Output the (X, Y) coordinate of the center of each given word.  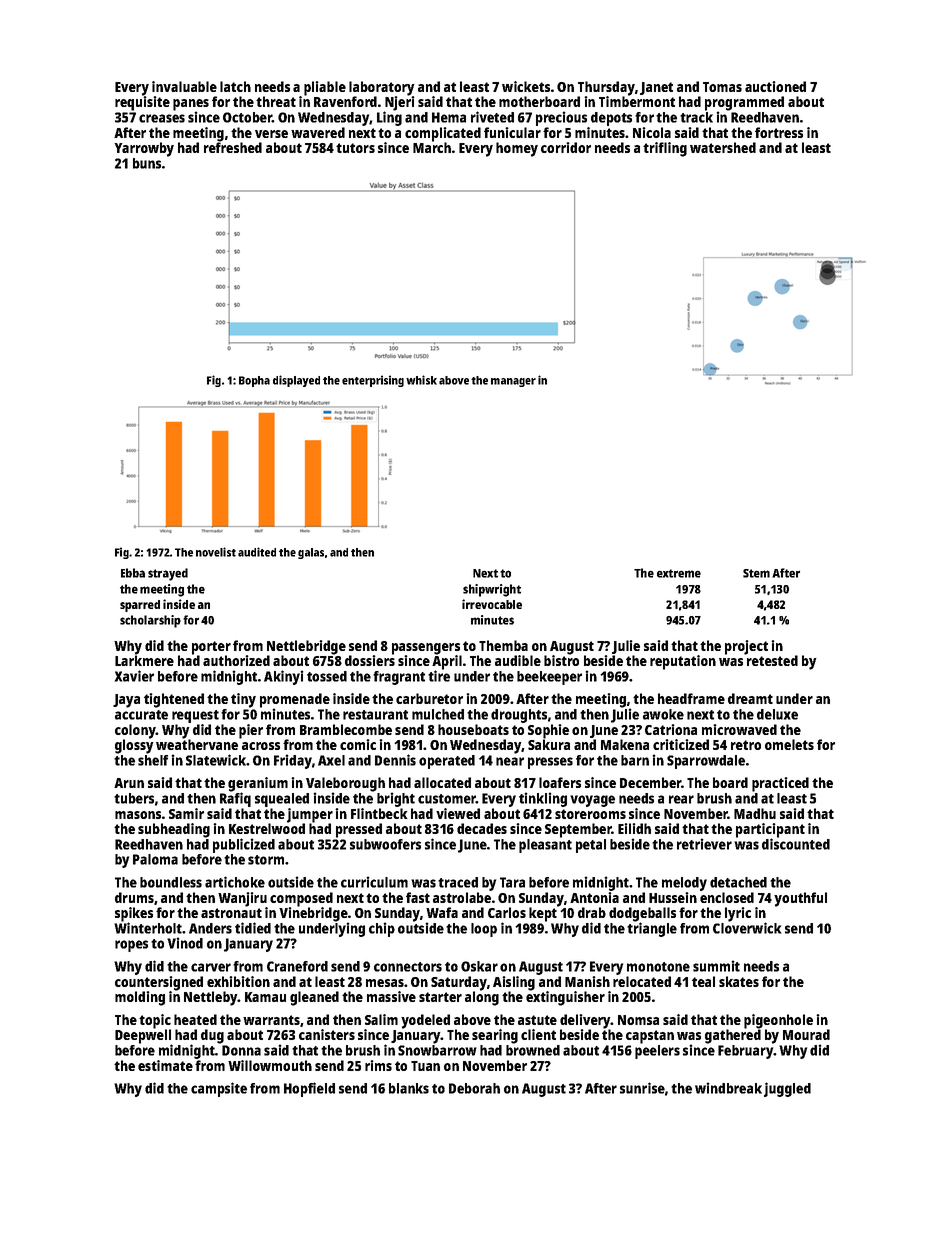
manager (513, 382)
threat (276, 101)
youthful (800, 899)
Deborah (474, 1088)
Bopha (254, 381)
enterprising (373, 381)
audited (257, 552)
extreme (679, 573)
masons (138, 815)
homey (517, 149)
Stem (756, 573)
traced (458, 882)
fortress (779, 132)
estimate (165, 1065)
